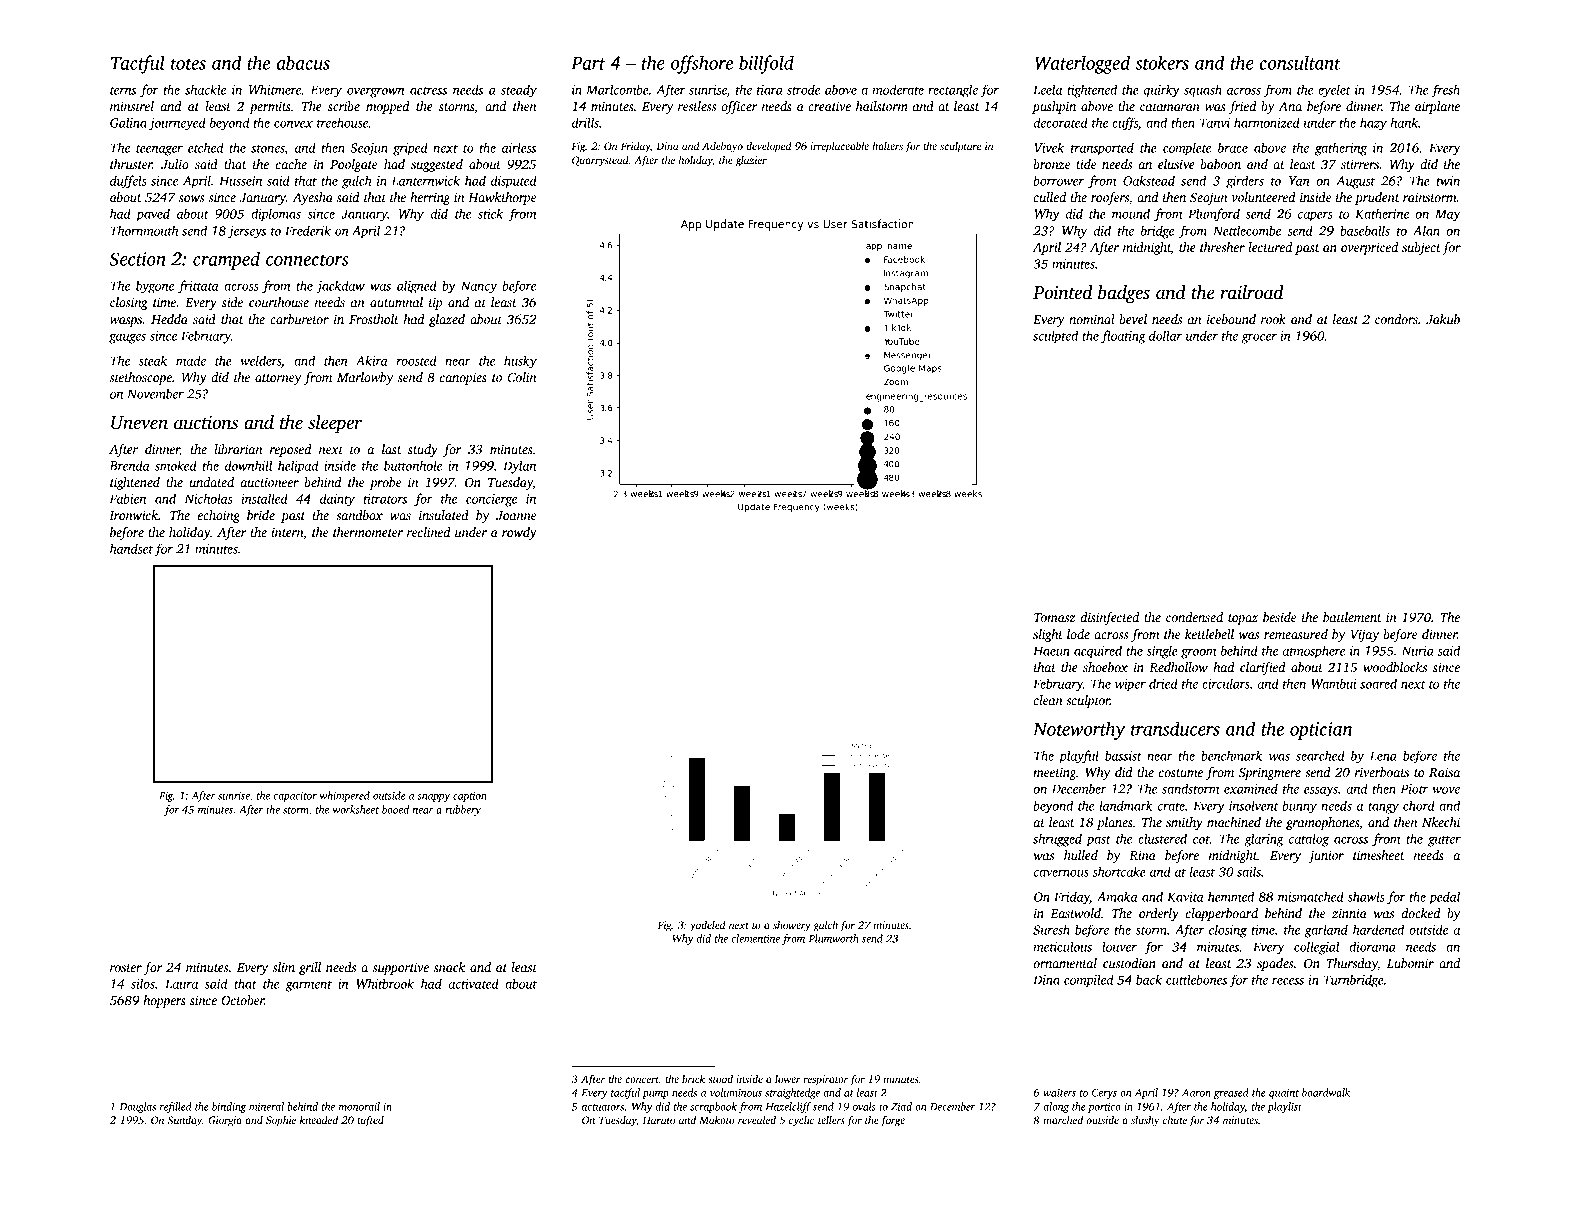 The height and width of the image is (1213, 1570). Describe the element at coordinates (1444, 772) in the image. I see `Raisa` at that location.
